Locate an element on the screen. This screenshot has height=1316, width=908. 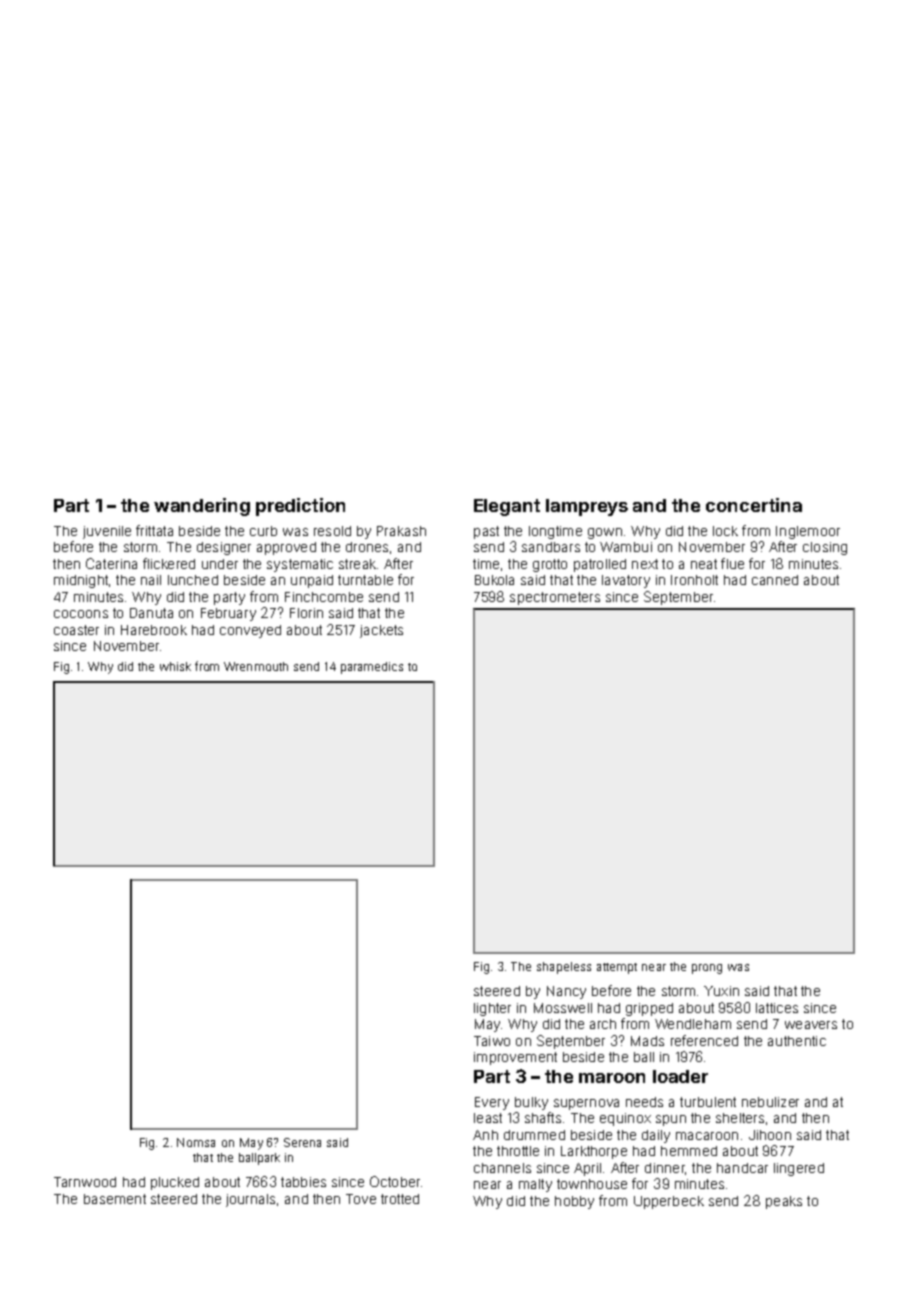
journals is located at coordinates (250, 1200).
